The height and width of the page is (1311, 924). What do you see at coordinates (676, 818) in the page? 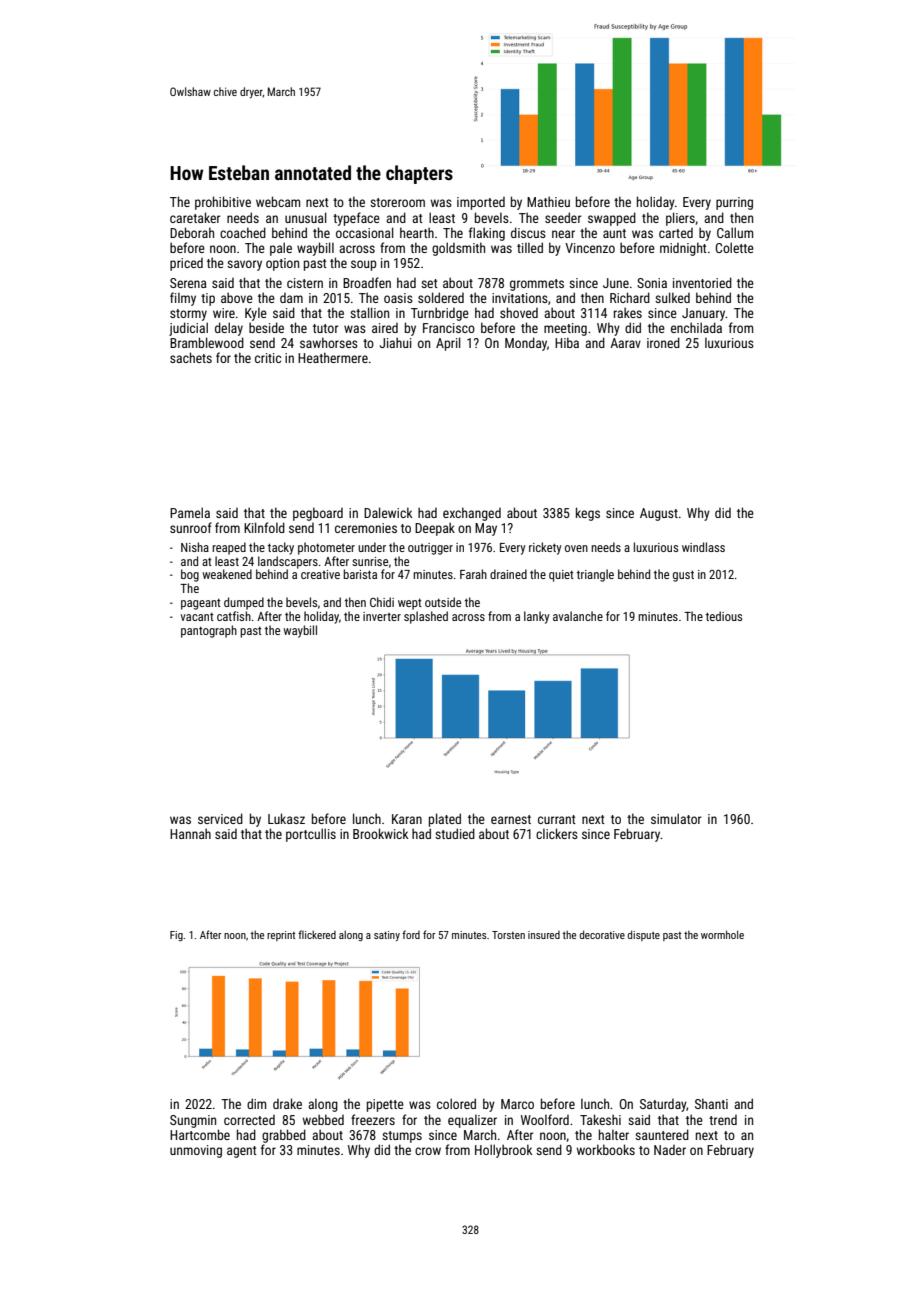
I see `simulator` at bounding box center [676, 818].
